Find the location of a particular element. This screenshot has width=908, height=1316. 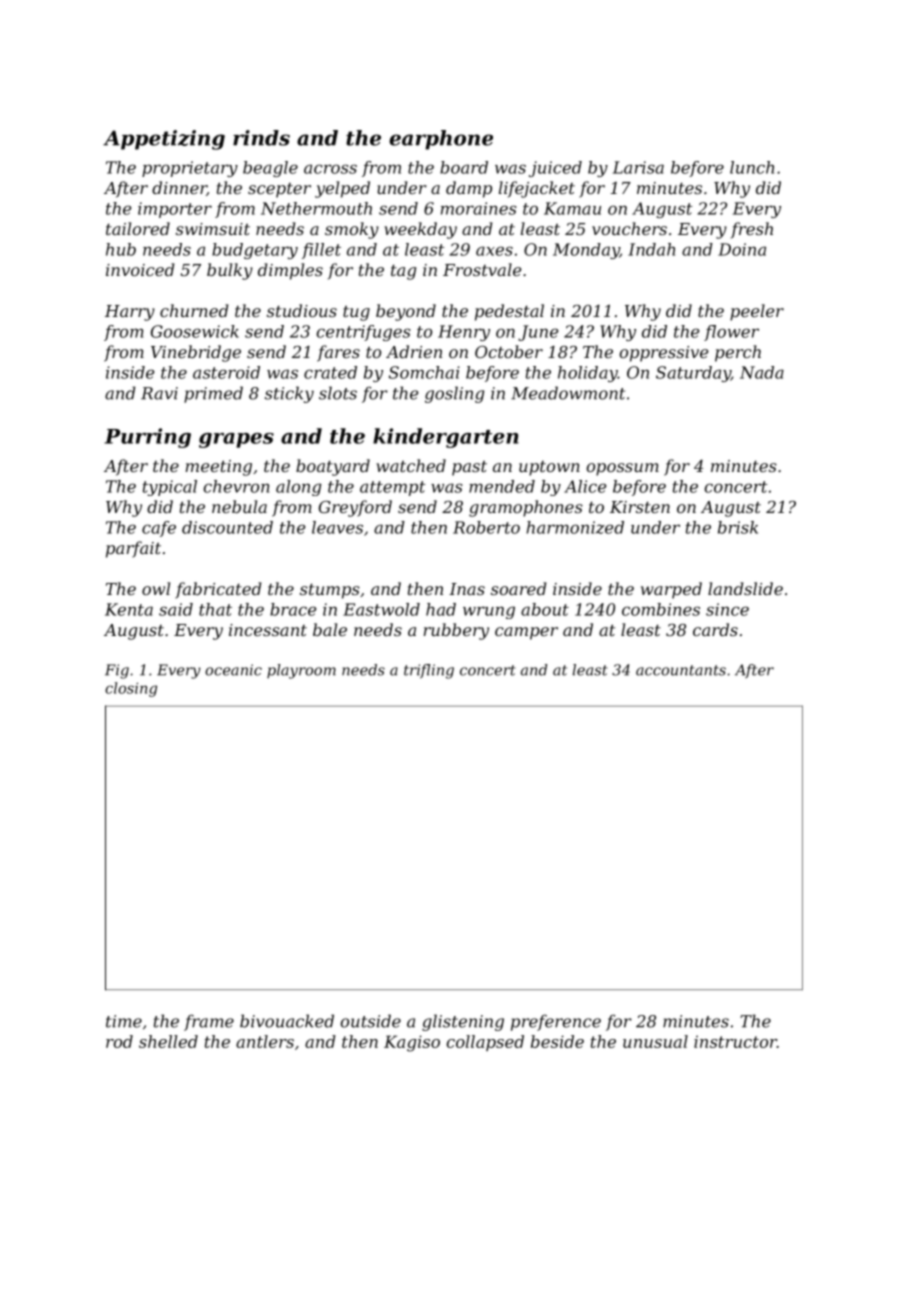

Doina is located at coordinates (742, 249).
